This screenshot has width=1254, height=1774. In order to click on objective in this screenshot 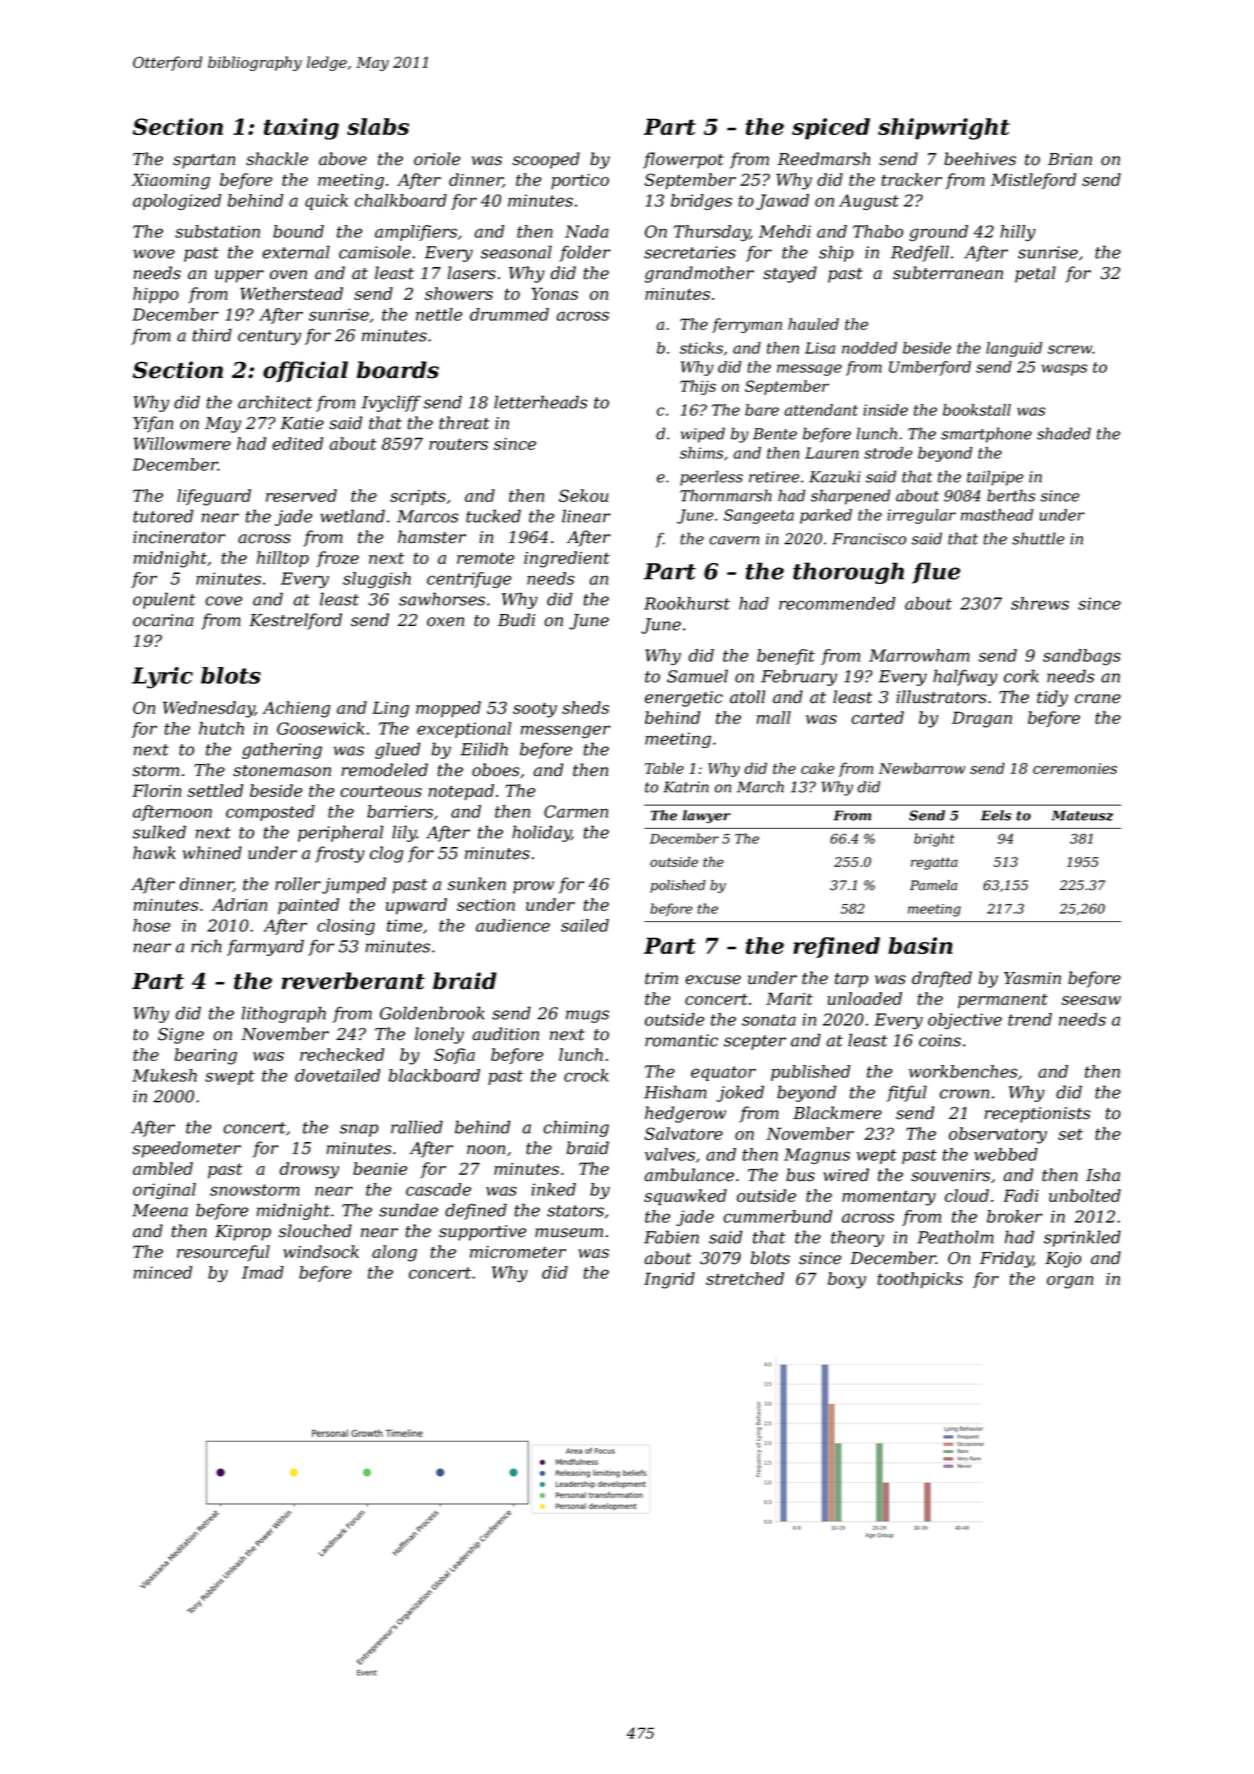, I will do `click(965, 1021)`.
